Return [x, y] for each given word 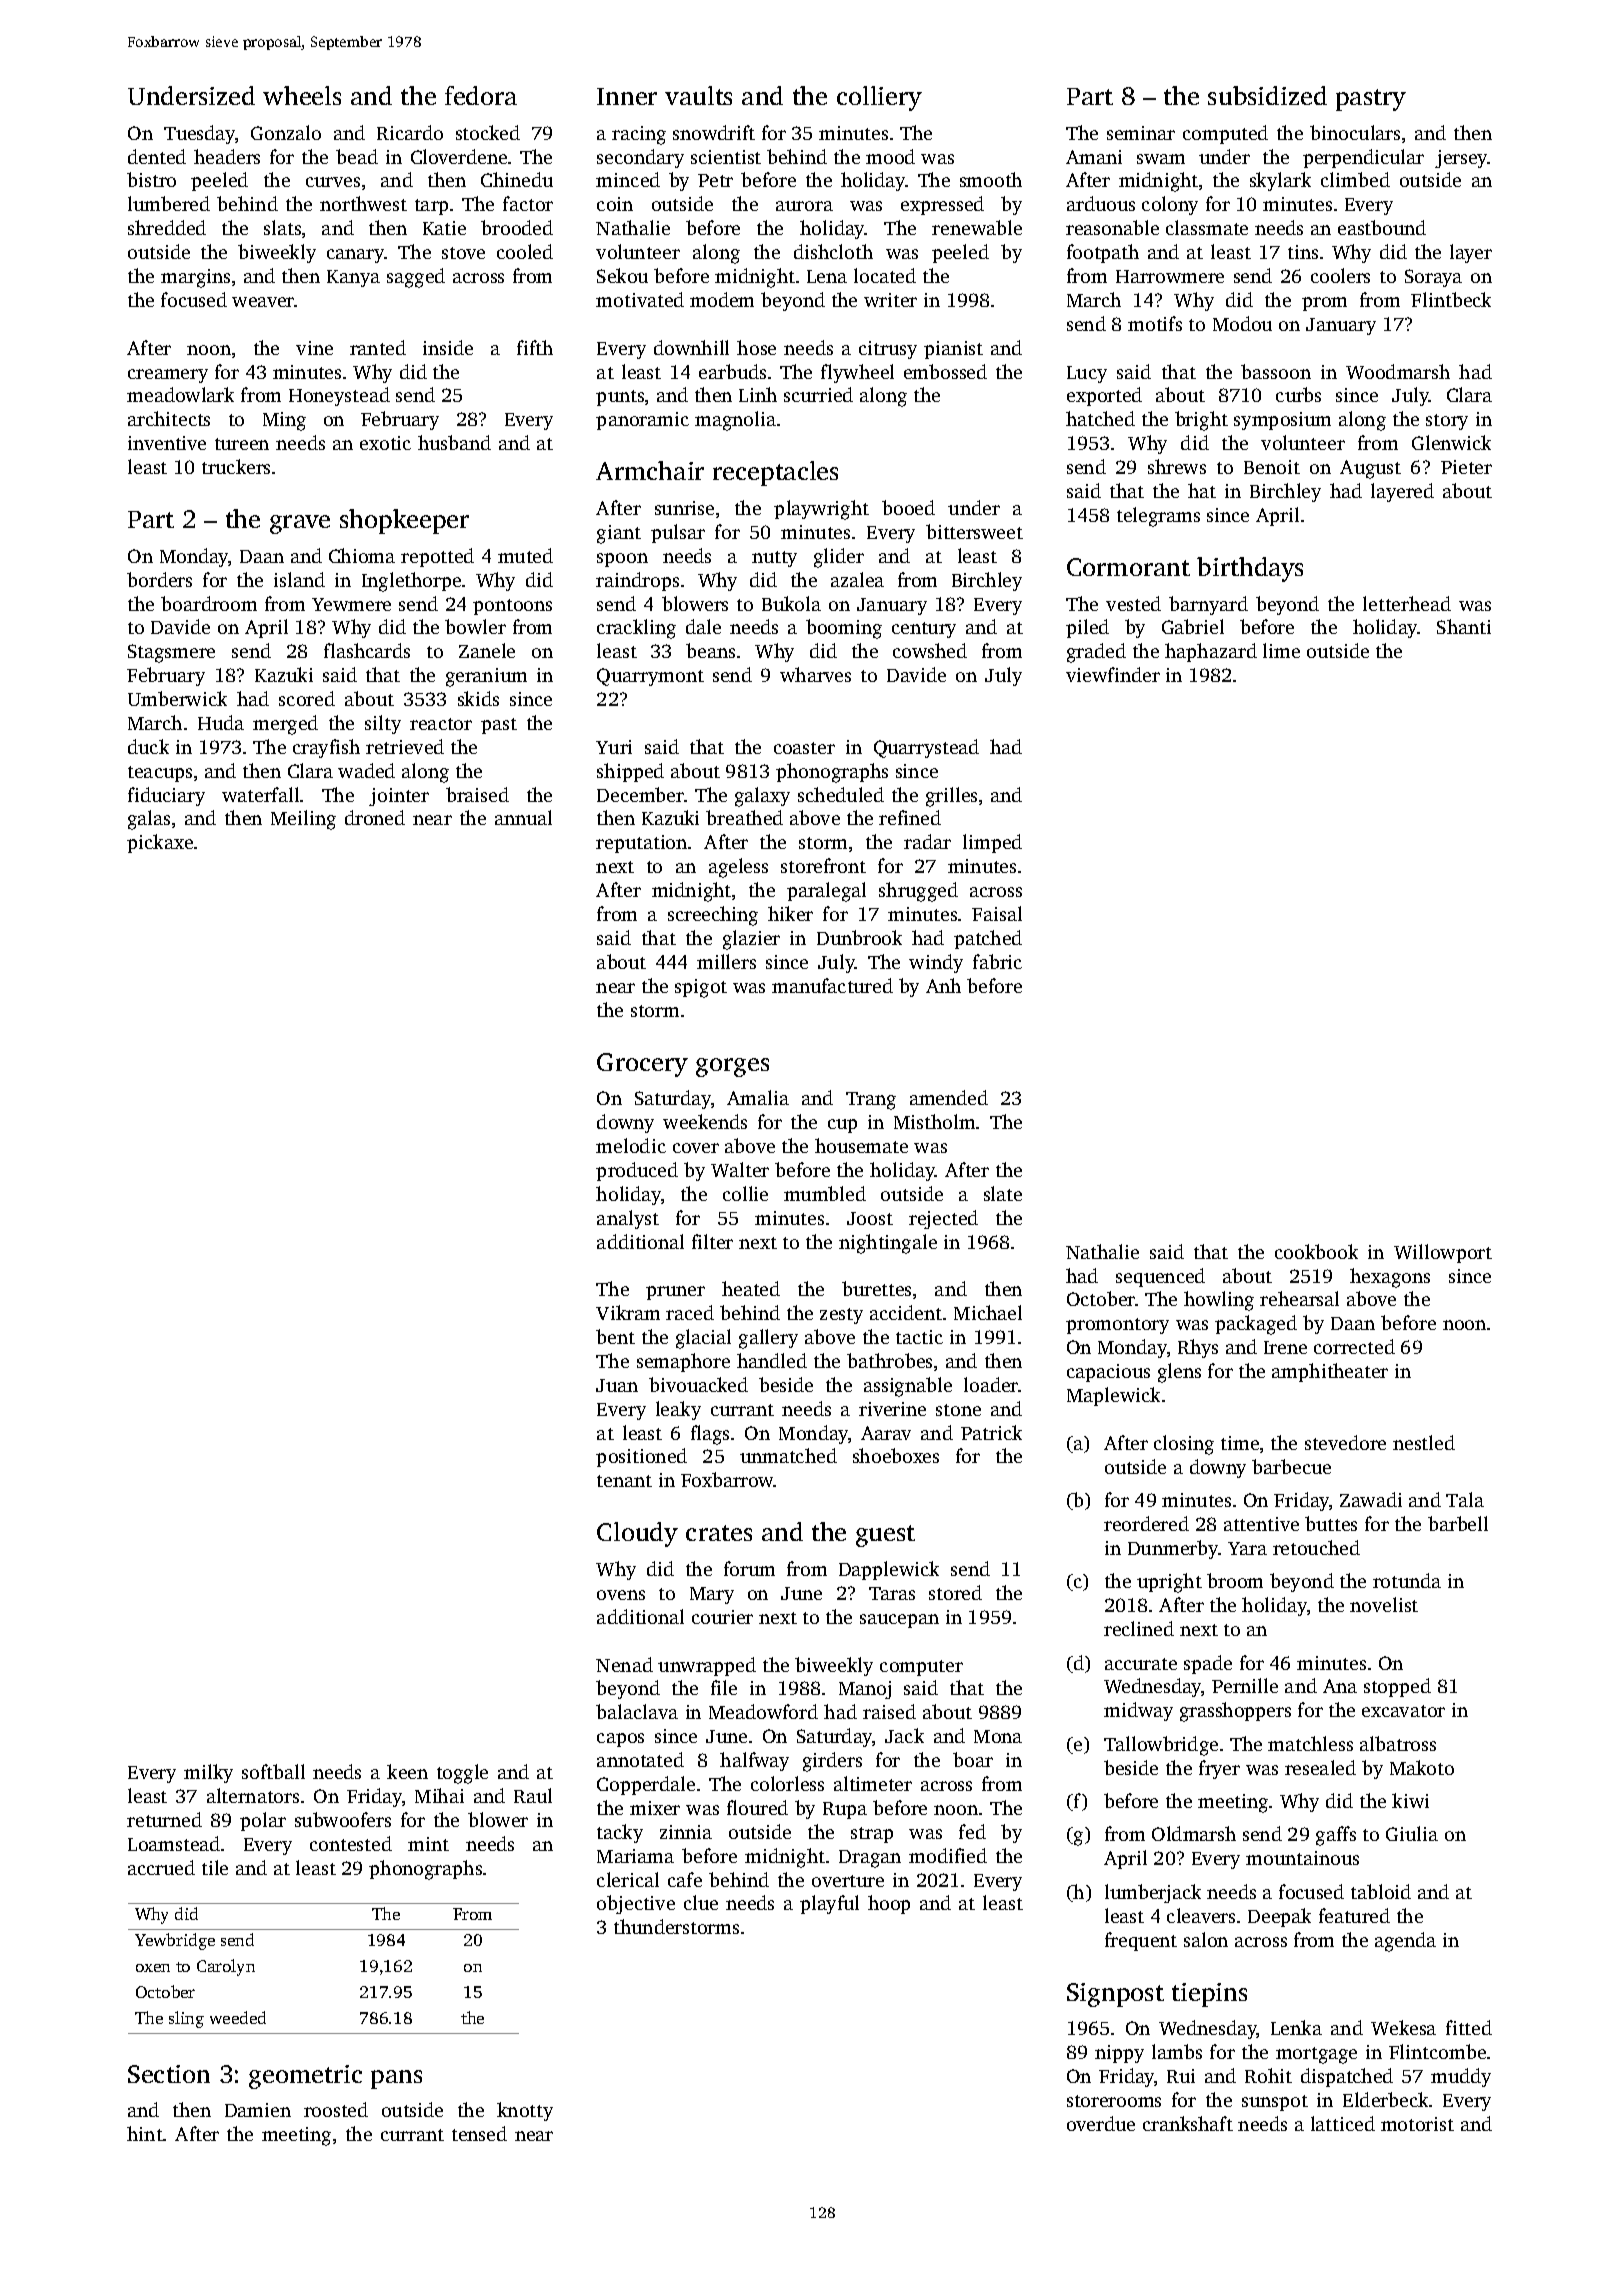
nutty [774, 559]
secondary [640, 158]
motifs [1155, 323]
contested [351, 1843]
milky [208, 1773]
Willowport [1443, 1253]
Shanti [1464, 626]
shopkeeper [404, 521]
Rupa [845, 1810]
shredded [167, 227]
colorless [787, 1783]
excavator [1403, 1711]
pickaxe [160, 843]
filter [712, 1241]
